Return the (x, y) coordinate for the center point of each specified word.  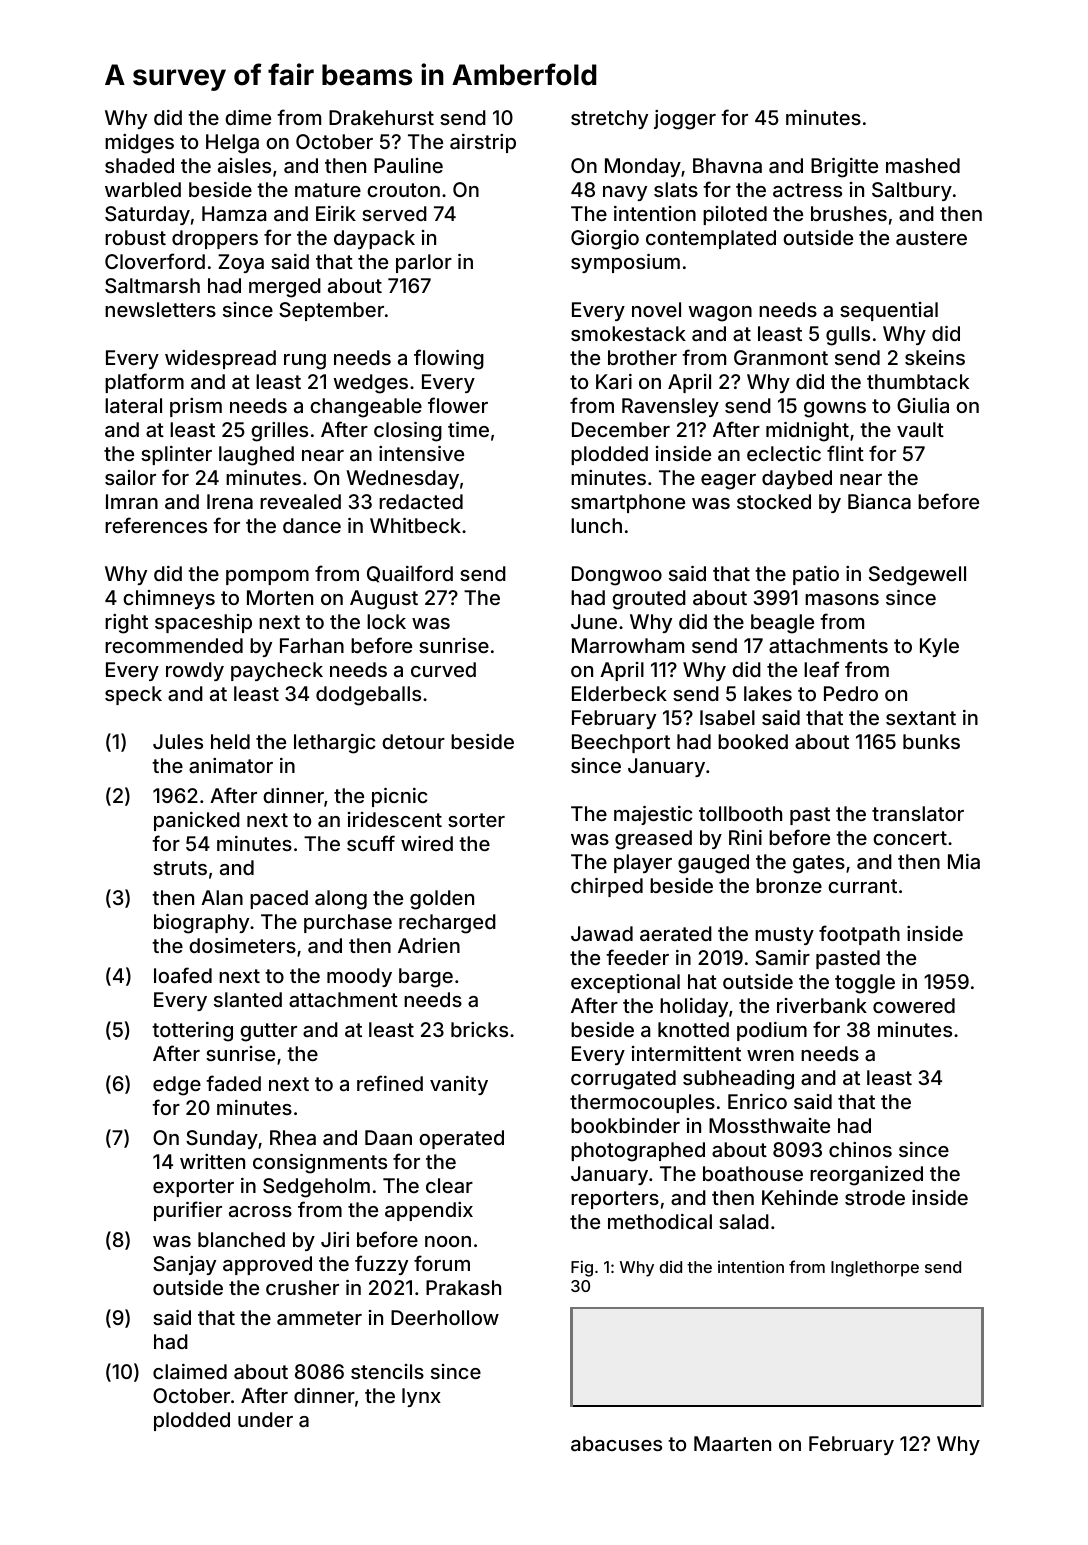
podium (772, 1031)
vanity (459, 1085)
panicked (197, 821)
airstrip (483, 143)
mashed (923, 165)
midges (139, 144)
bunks (931, 741)
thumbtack (918, 381)
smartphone (628, 503)
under (265, 1419)
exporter (193, 1188)
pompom (267, 577)
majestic (653, 815)
